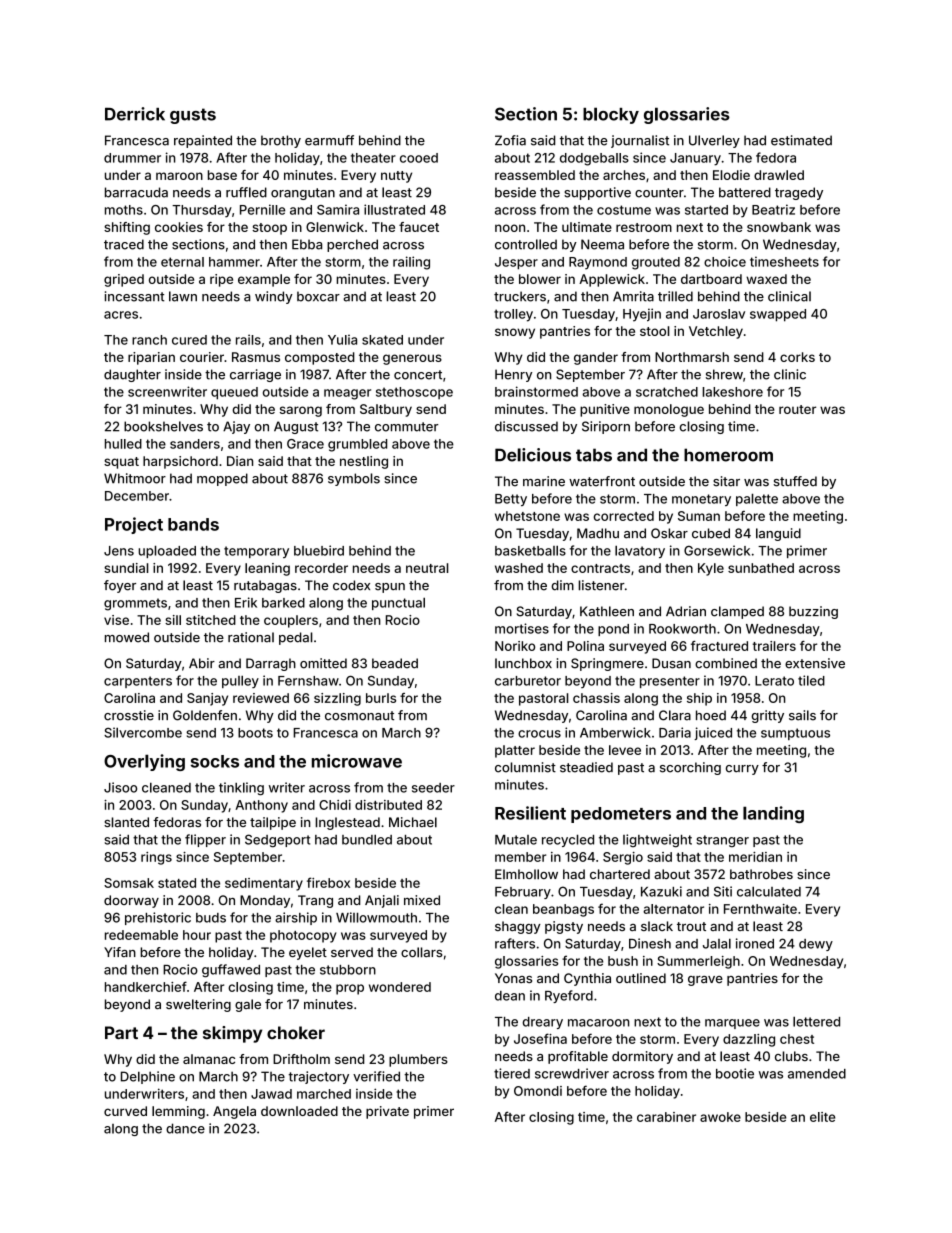 Image resolution: width=952 pixels, height=1233 pixels. What do you see at coordinates (357, 761) in the document?
I see `microwave` at bounding box center [357, 761].
